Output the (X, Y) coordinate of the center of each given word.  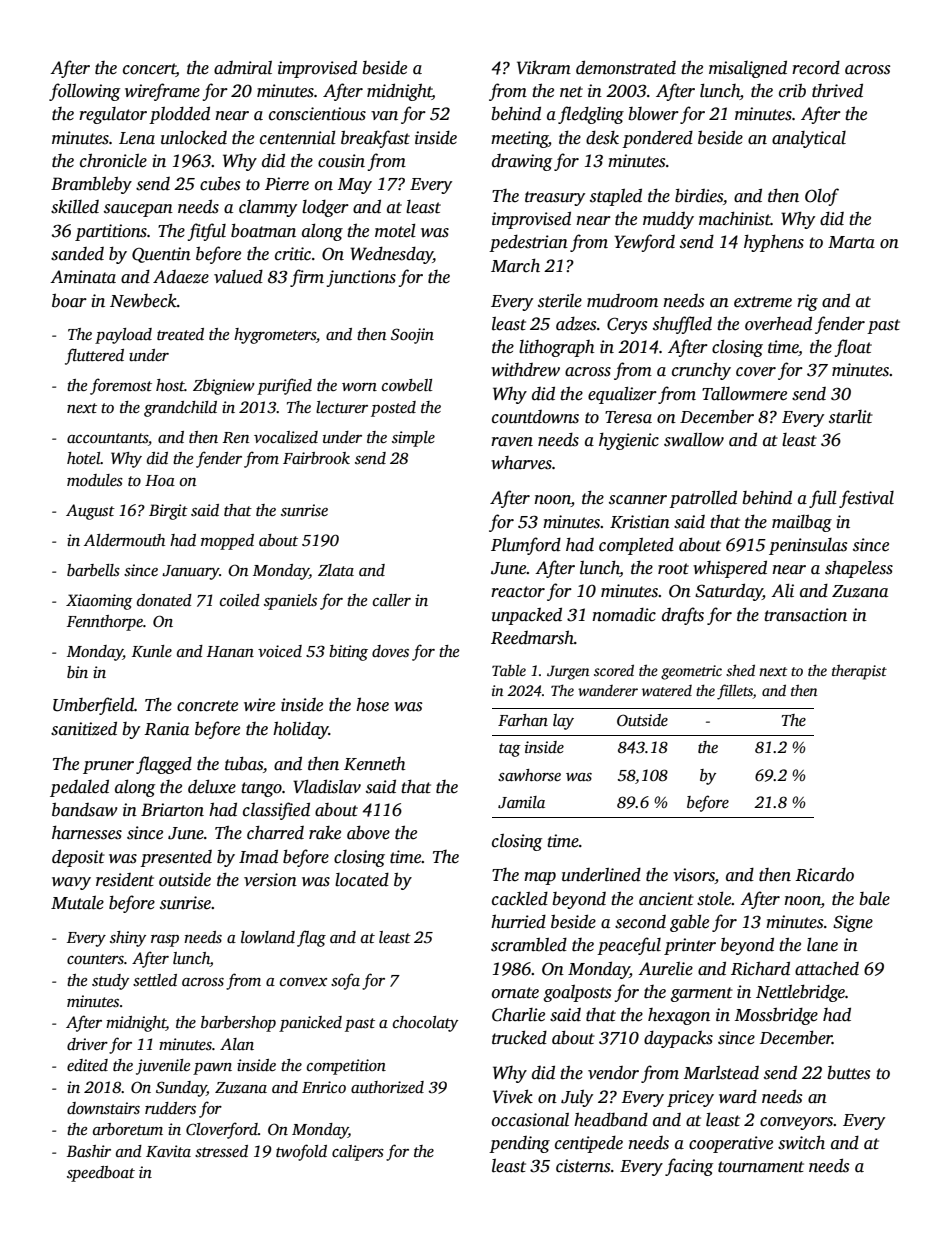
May (355, 186)
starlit (851, 417)
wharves (521, 463)
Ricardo (824, 875)
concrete (207, 706)
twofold (301, 1152)
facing (689, 1167)
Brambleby (91, 185)
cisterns (583, 1166)
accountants (107, 438)
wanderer (608, 690)
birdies (699, 195)
